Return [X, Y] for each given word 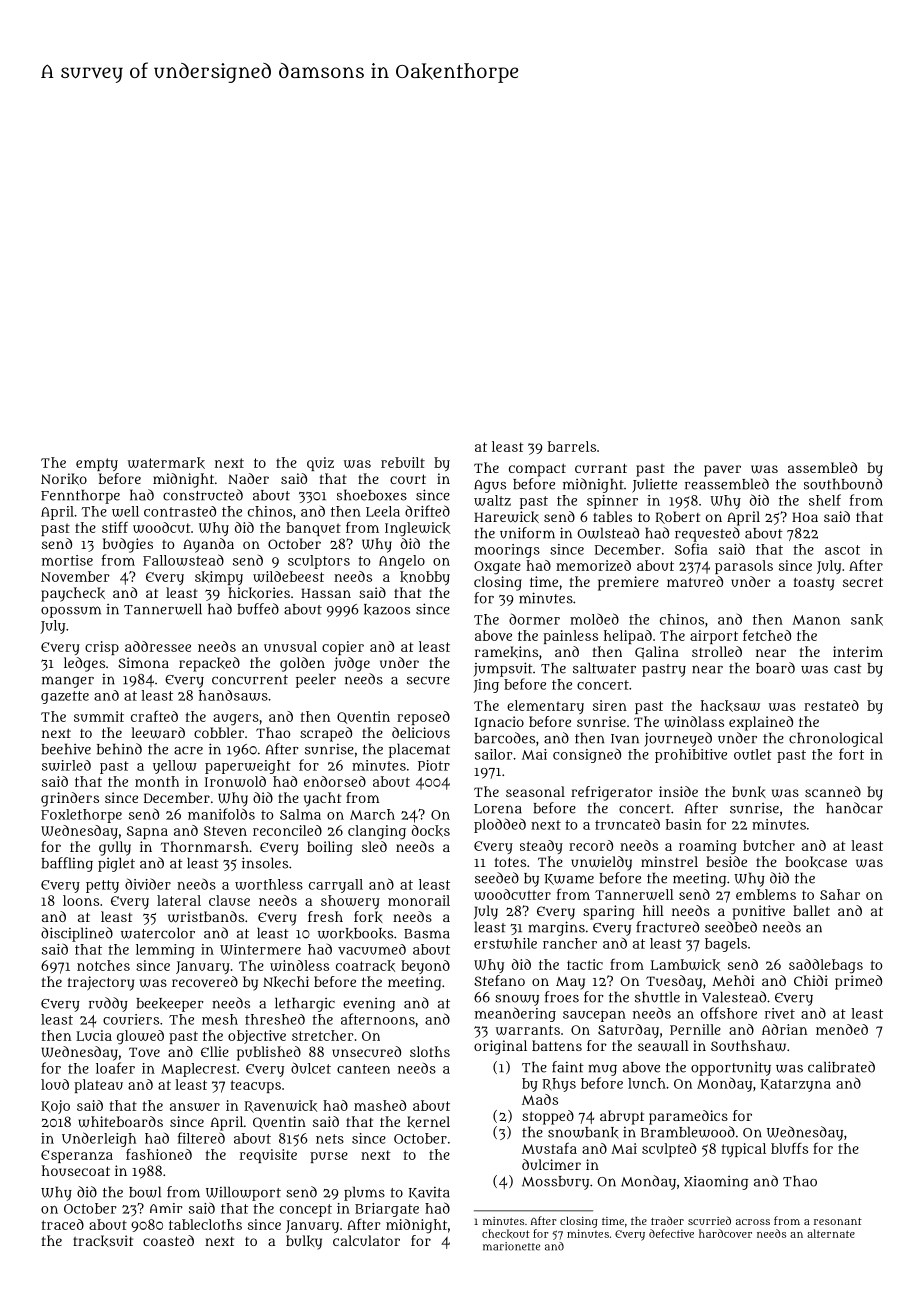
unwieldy [601, 863]
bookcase [816, 862]
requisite [268, 1156]
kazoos [387, 610]
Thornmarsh [205, 846]
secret [863, 582]
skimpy [219, 578]
